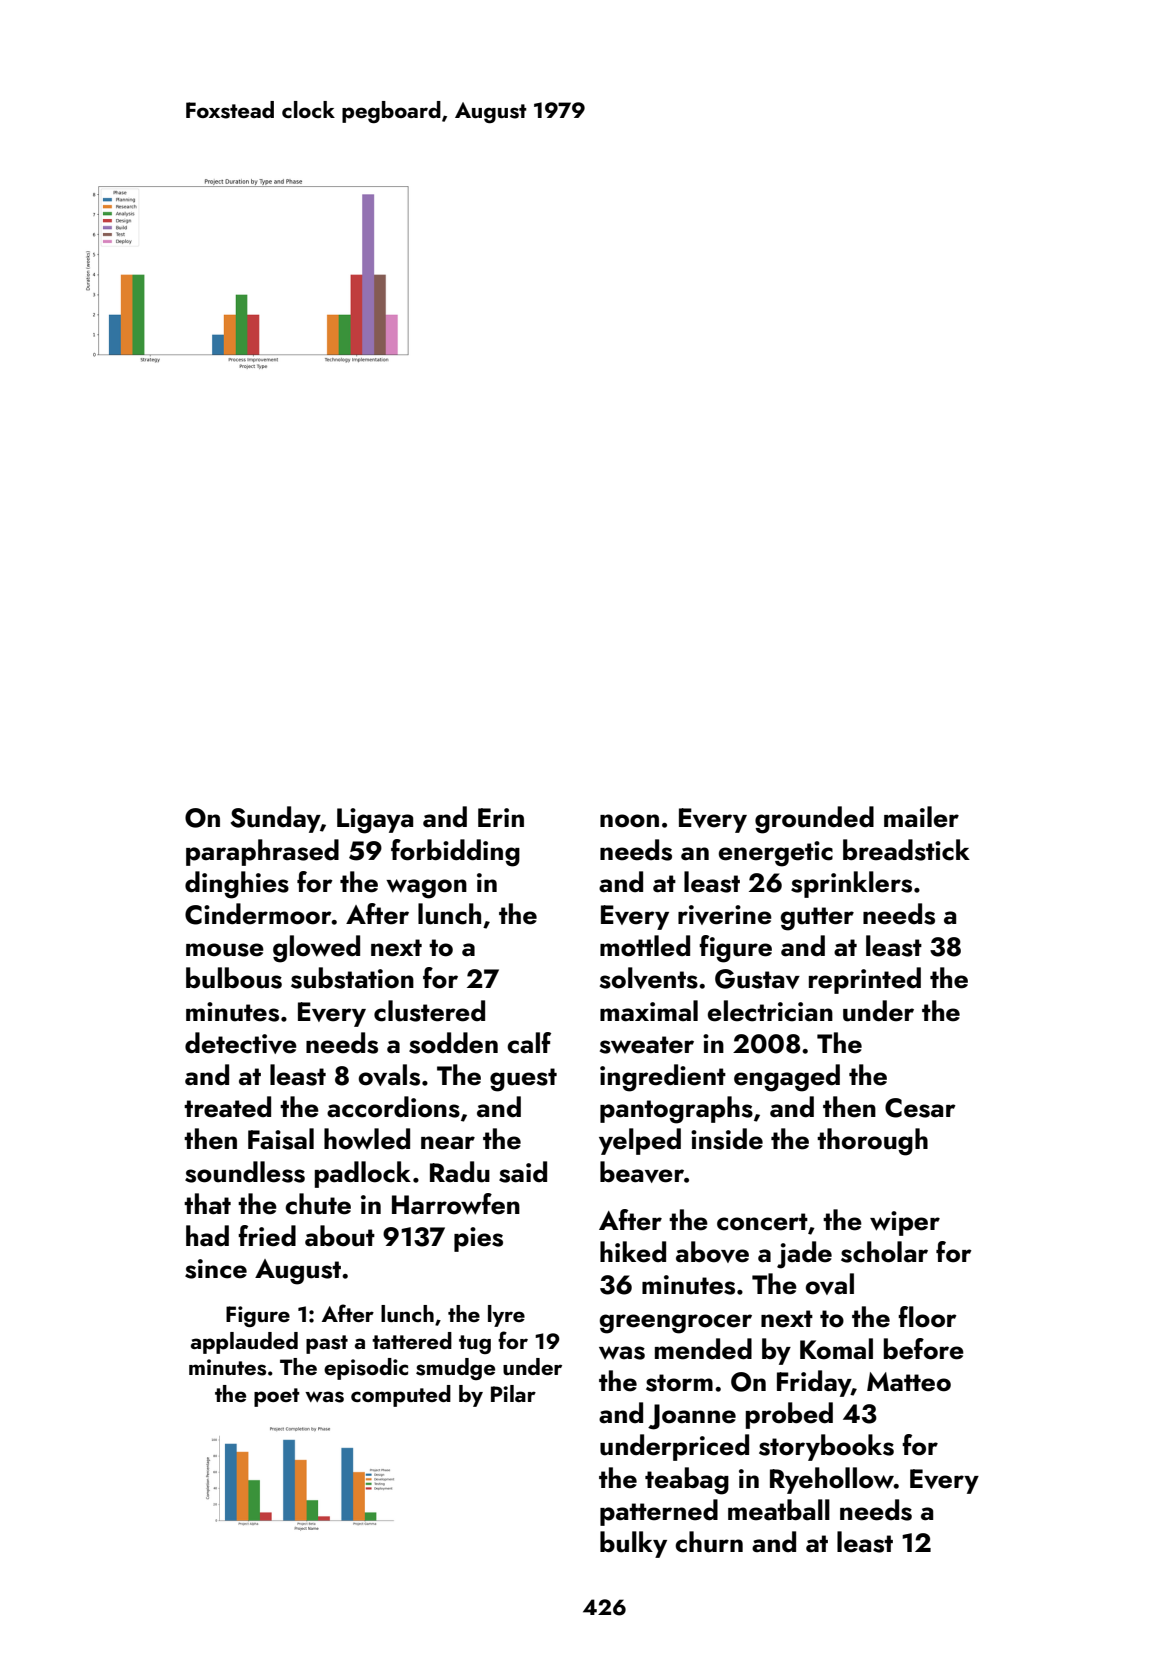  What do you see at coordinates (909, 1382) in the image?
I see `Matteo` at bounding box center [909, 1382].
